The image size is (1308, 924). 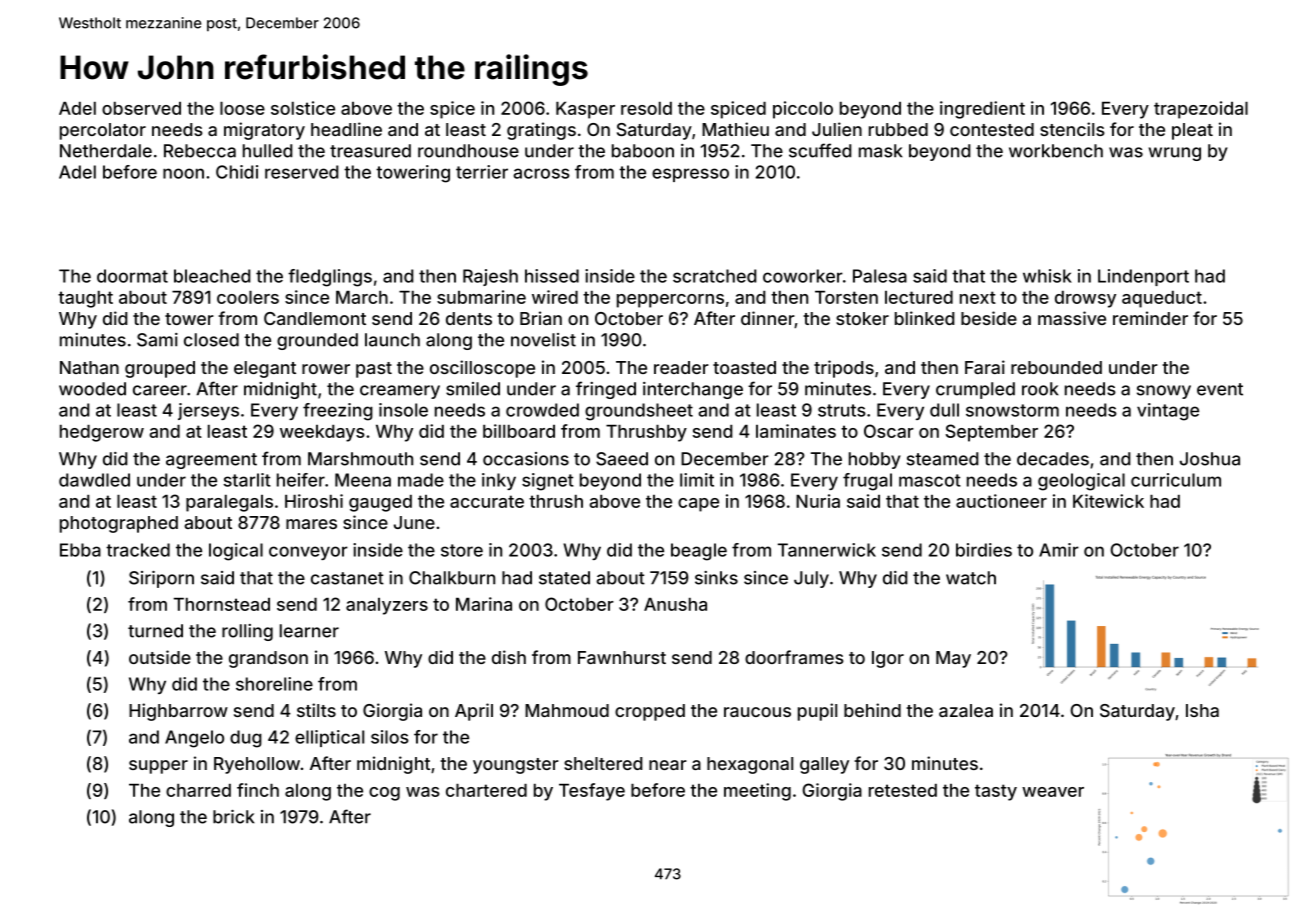 What do you see at coordinates (233, 817) in the page?
I see `brick` at bounding box center [233, 817].
